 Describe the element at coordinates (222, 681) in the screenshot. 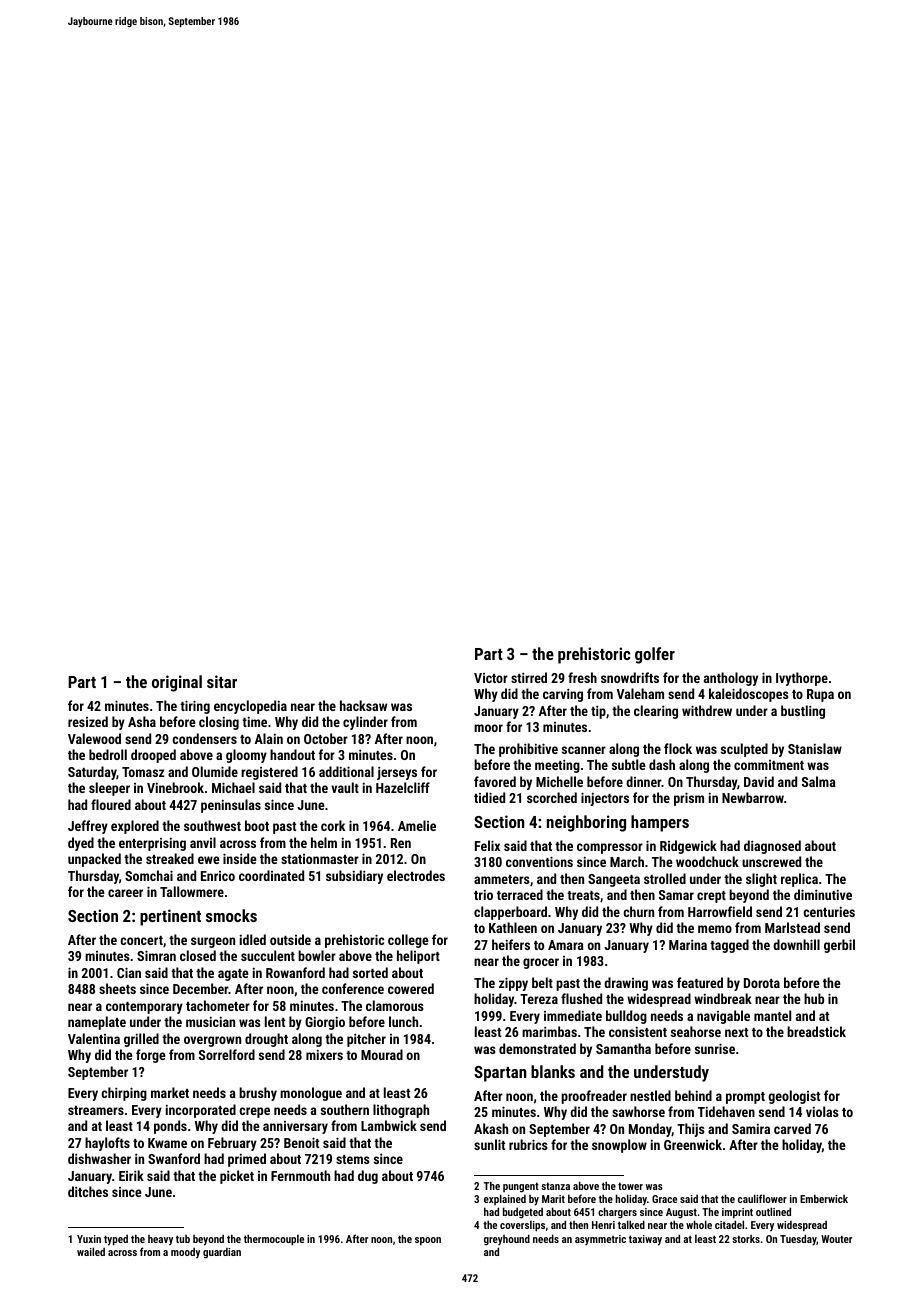

I see `sitar` at that location.
